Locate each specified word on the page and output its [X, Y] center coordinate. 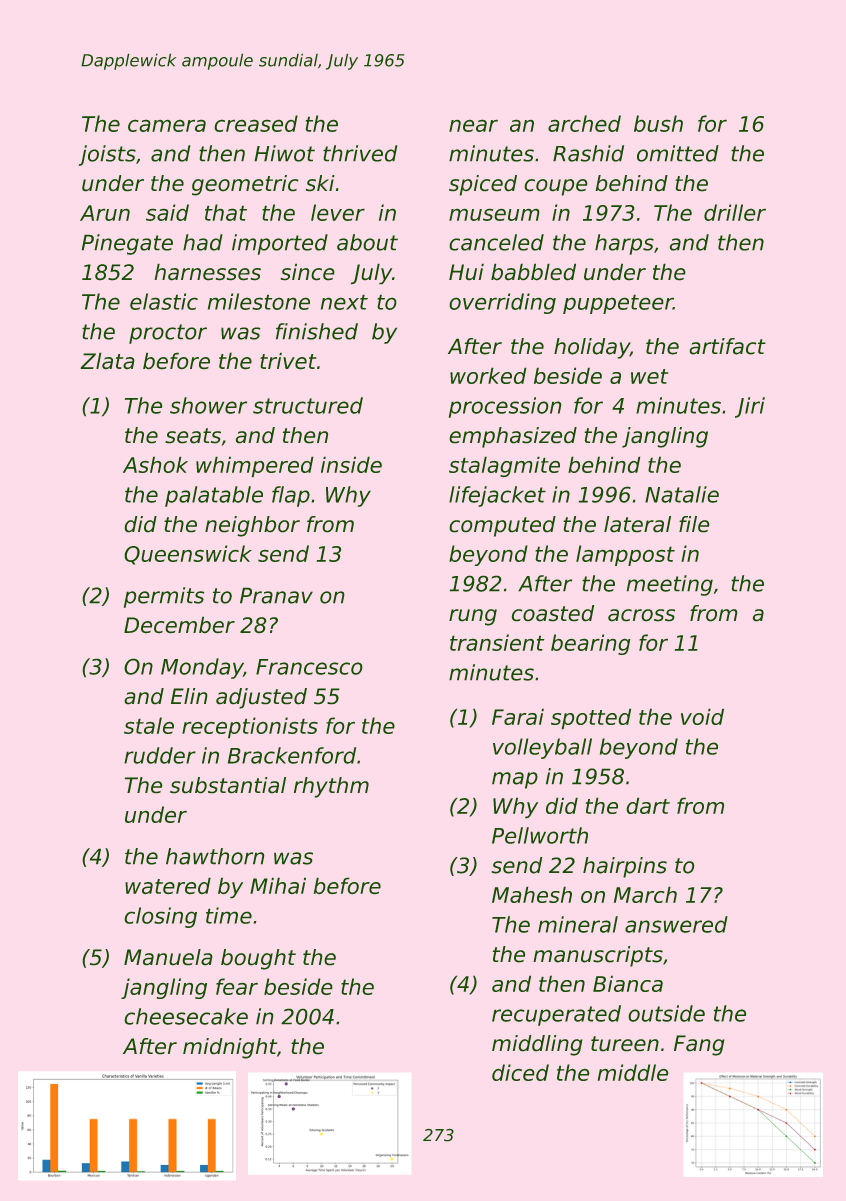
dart [648, 805]
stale [149, 725]
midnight [230, 1048]
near [473, 125]
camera [167, 125]
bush [658, 123]
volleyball [542, 748]
